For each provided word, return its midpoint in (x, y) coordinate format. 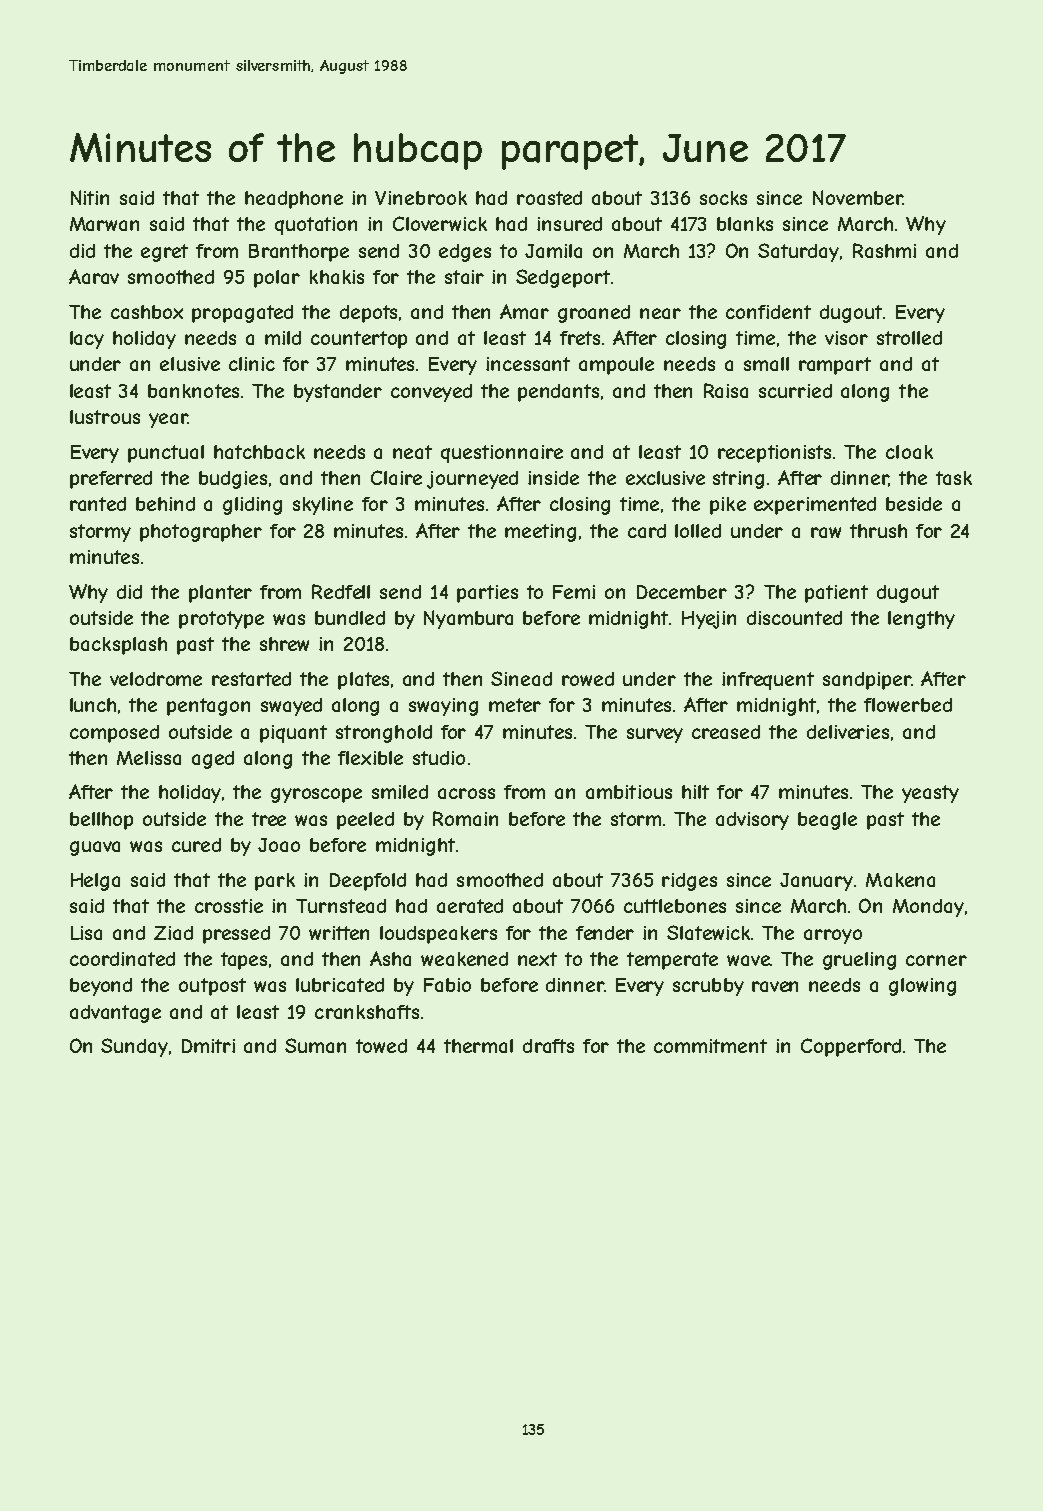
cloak (909, 452)
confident (768, 312)
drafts (548, 1046)
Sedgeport (563, 278)
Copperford (851, 1047)
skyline (323, 506)
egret (164, 253)
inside (553, 478)
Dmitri (208, 1046)
